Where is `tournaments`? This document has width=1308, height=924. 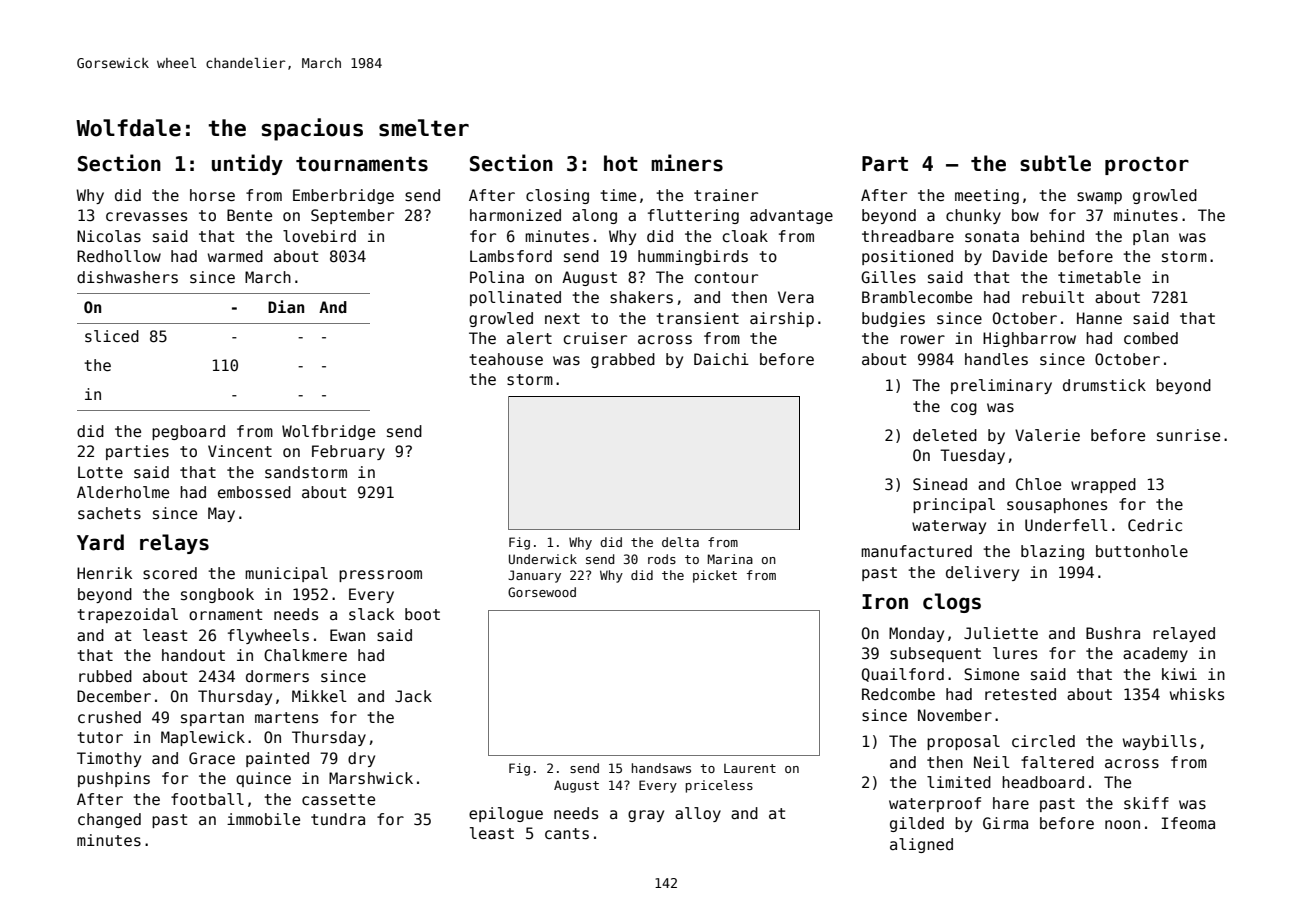
tournaments is located at coordinates (362, 164).
